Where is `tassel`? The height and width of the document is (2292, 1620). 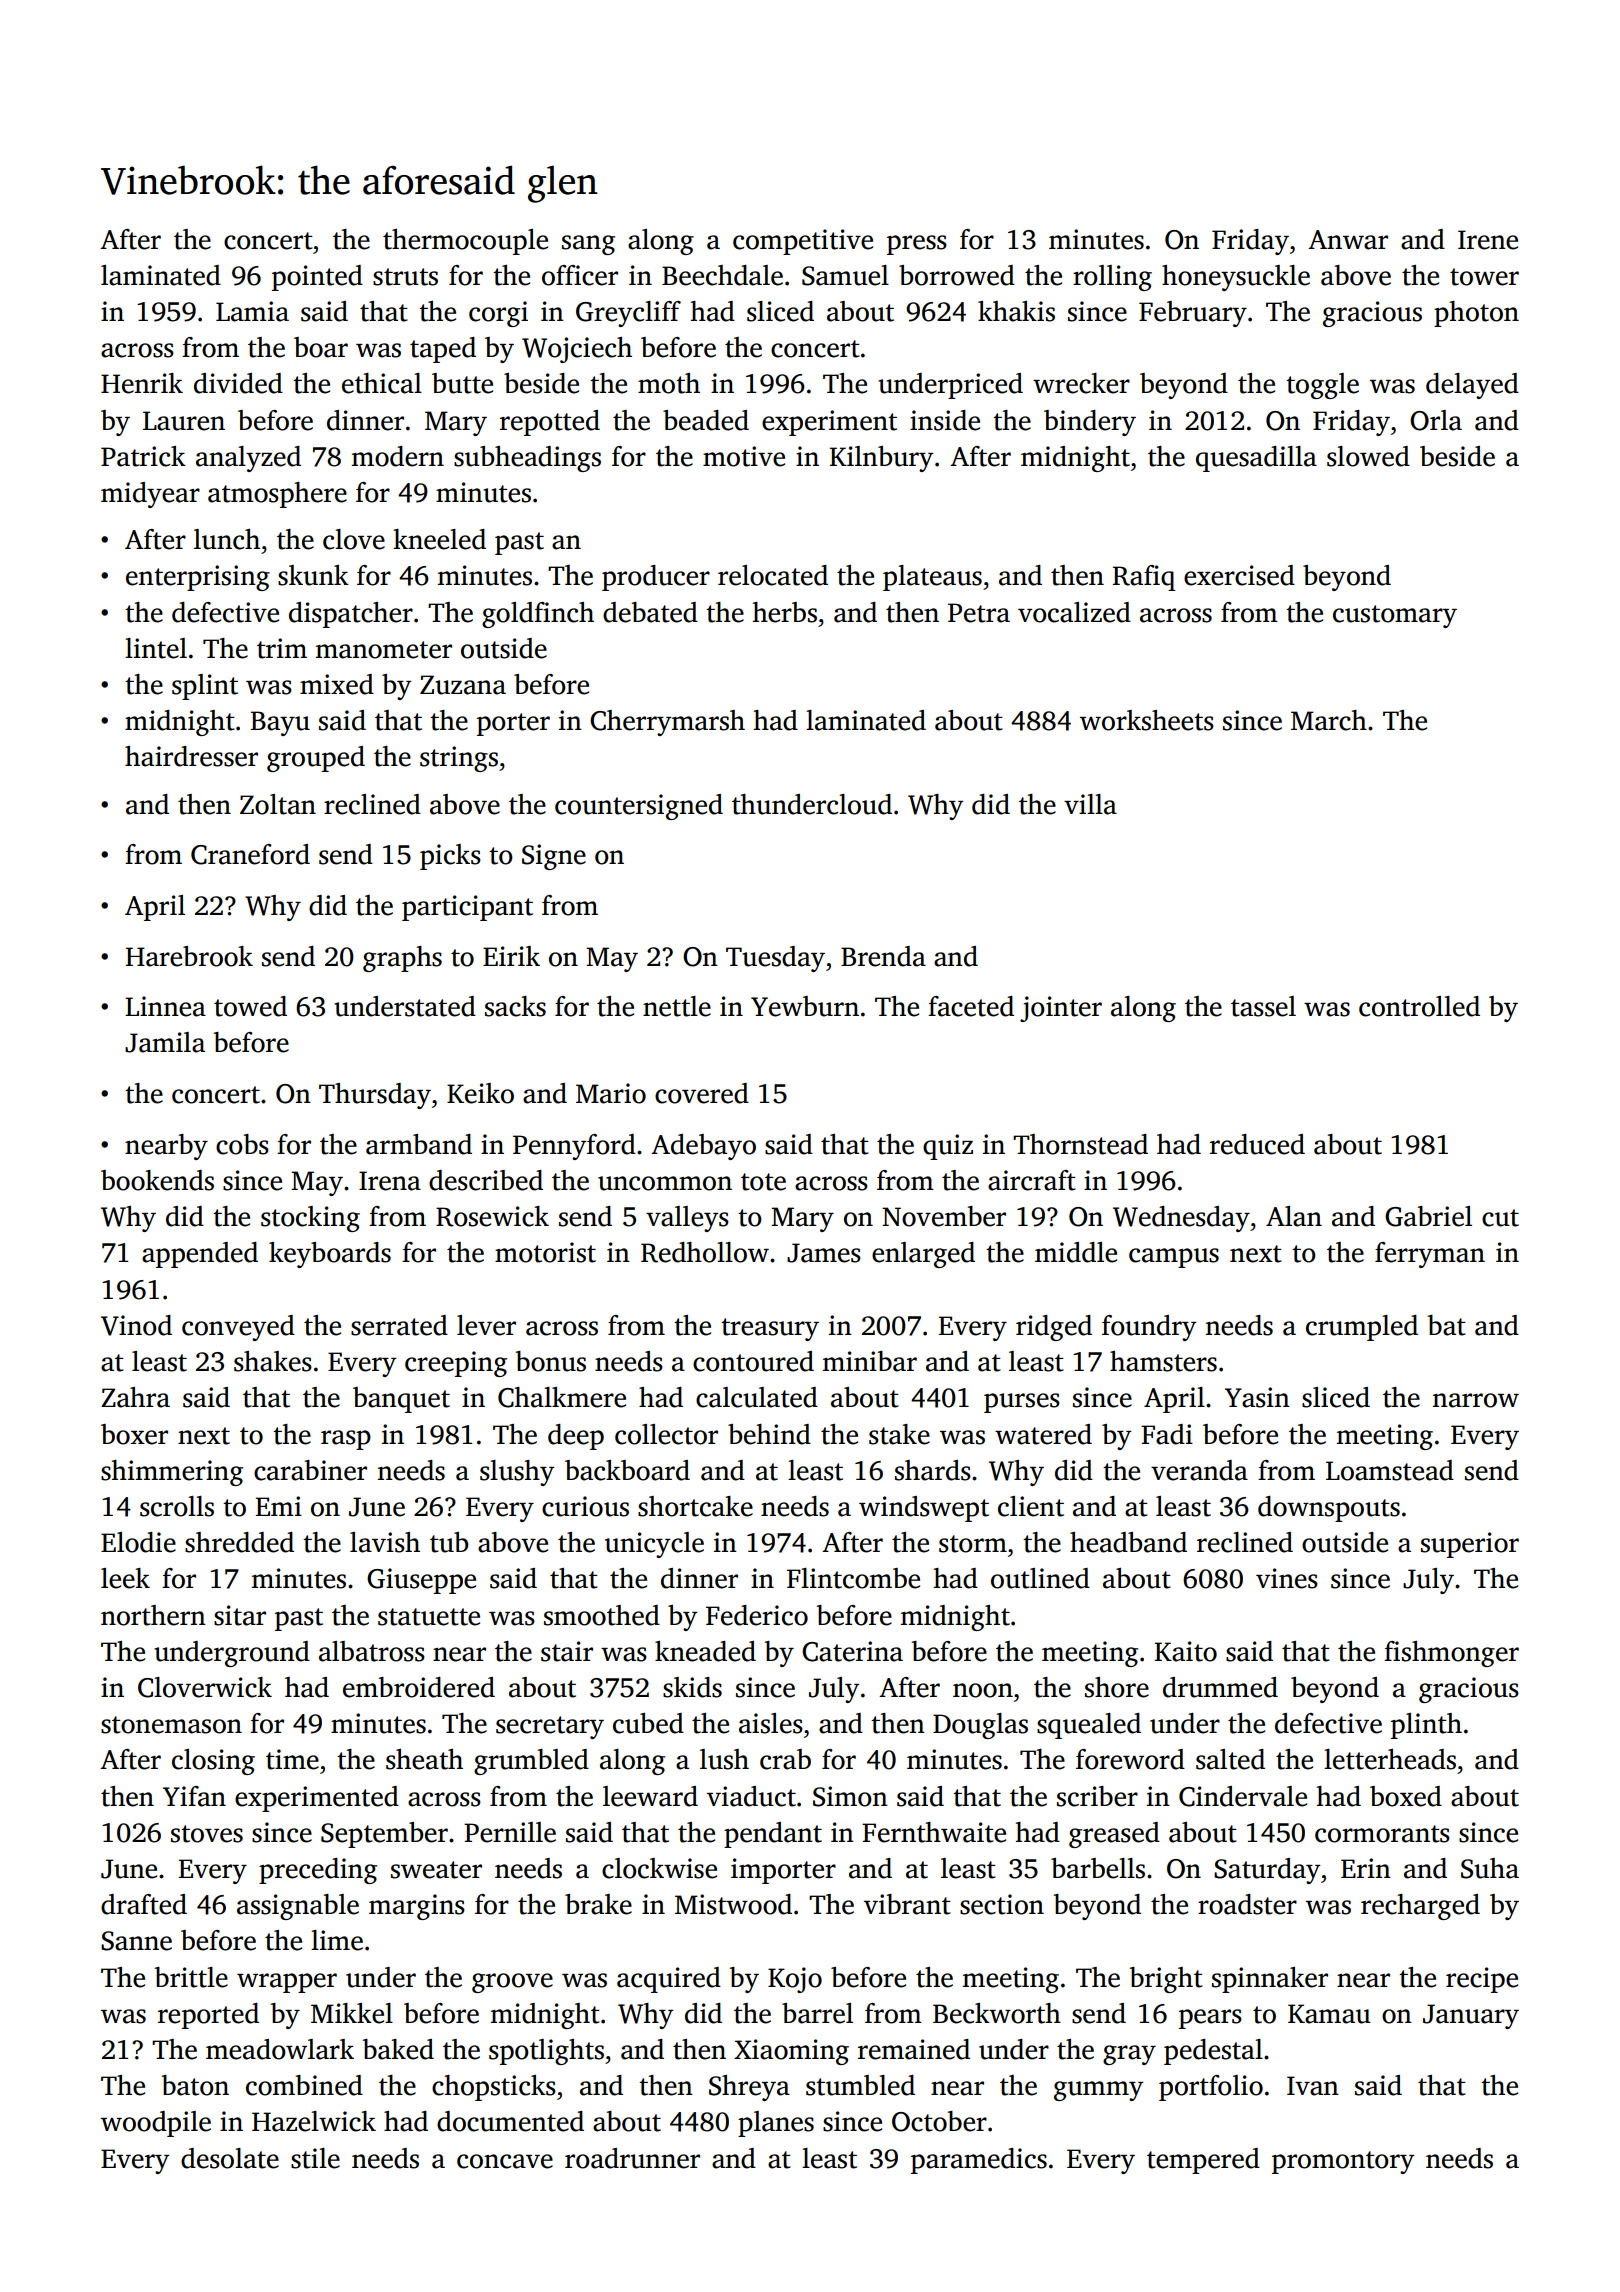
tassel is located at coordinates (1263, 1006).
